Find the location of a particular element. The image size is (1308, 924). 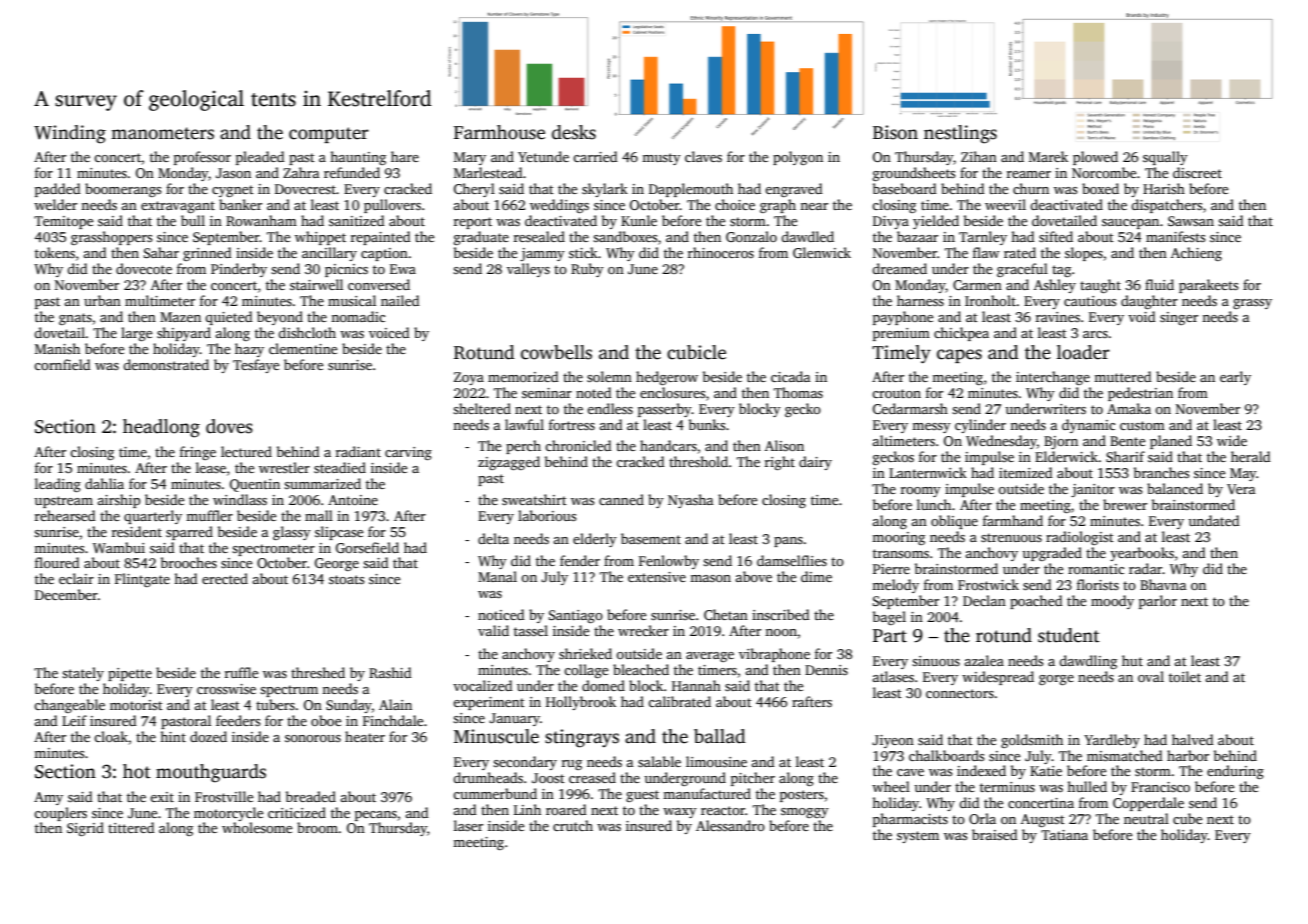

stoats is located at coordinates (346, 579).
